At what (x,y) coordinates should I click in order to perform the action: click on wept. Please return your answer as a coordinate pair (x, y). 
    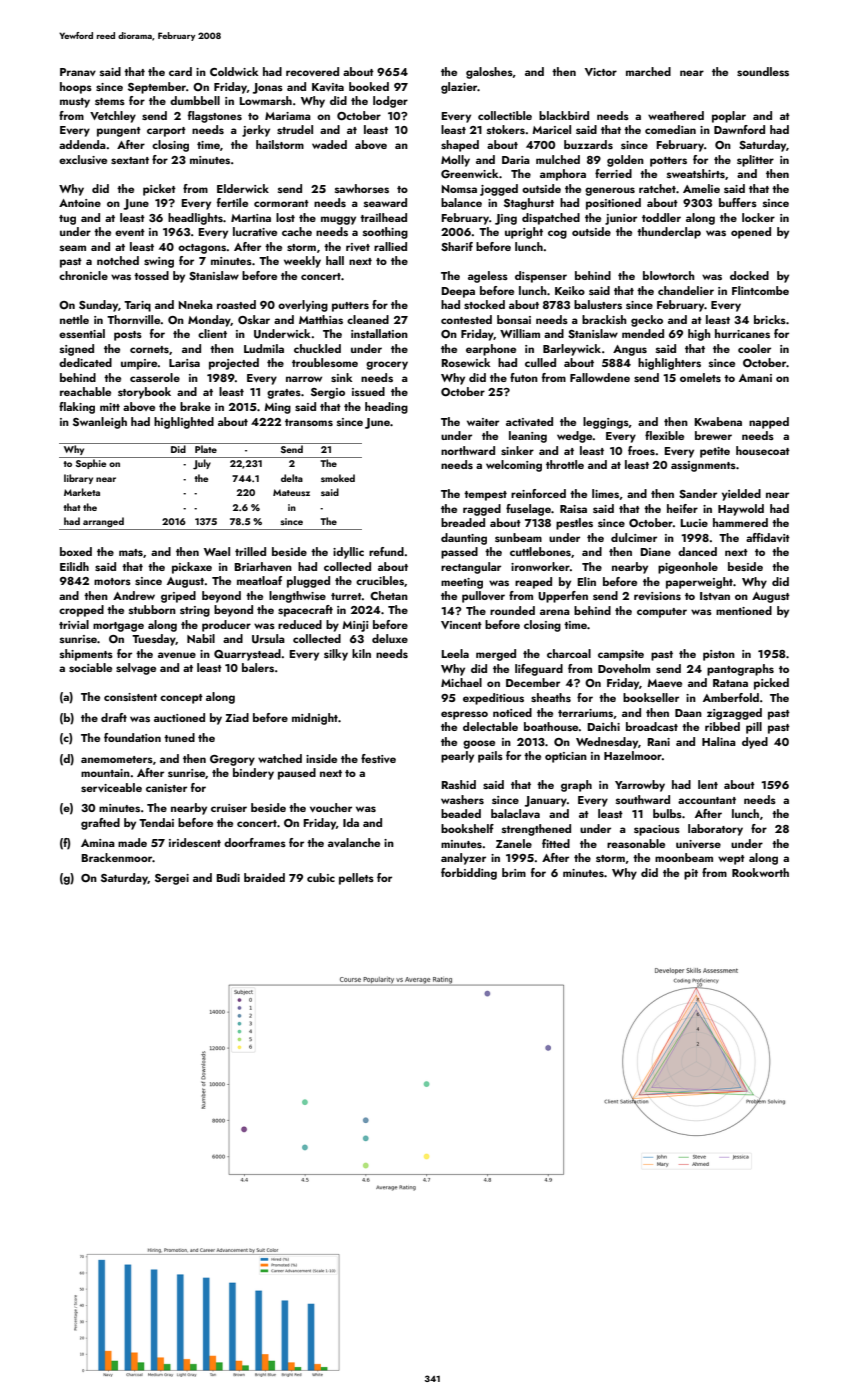
    Looking at the image, I should click on (731, 860).
